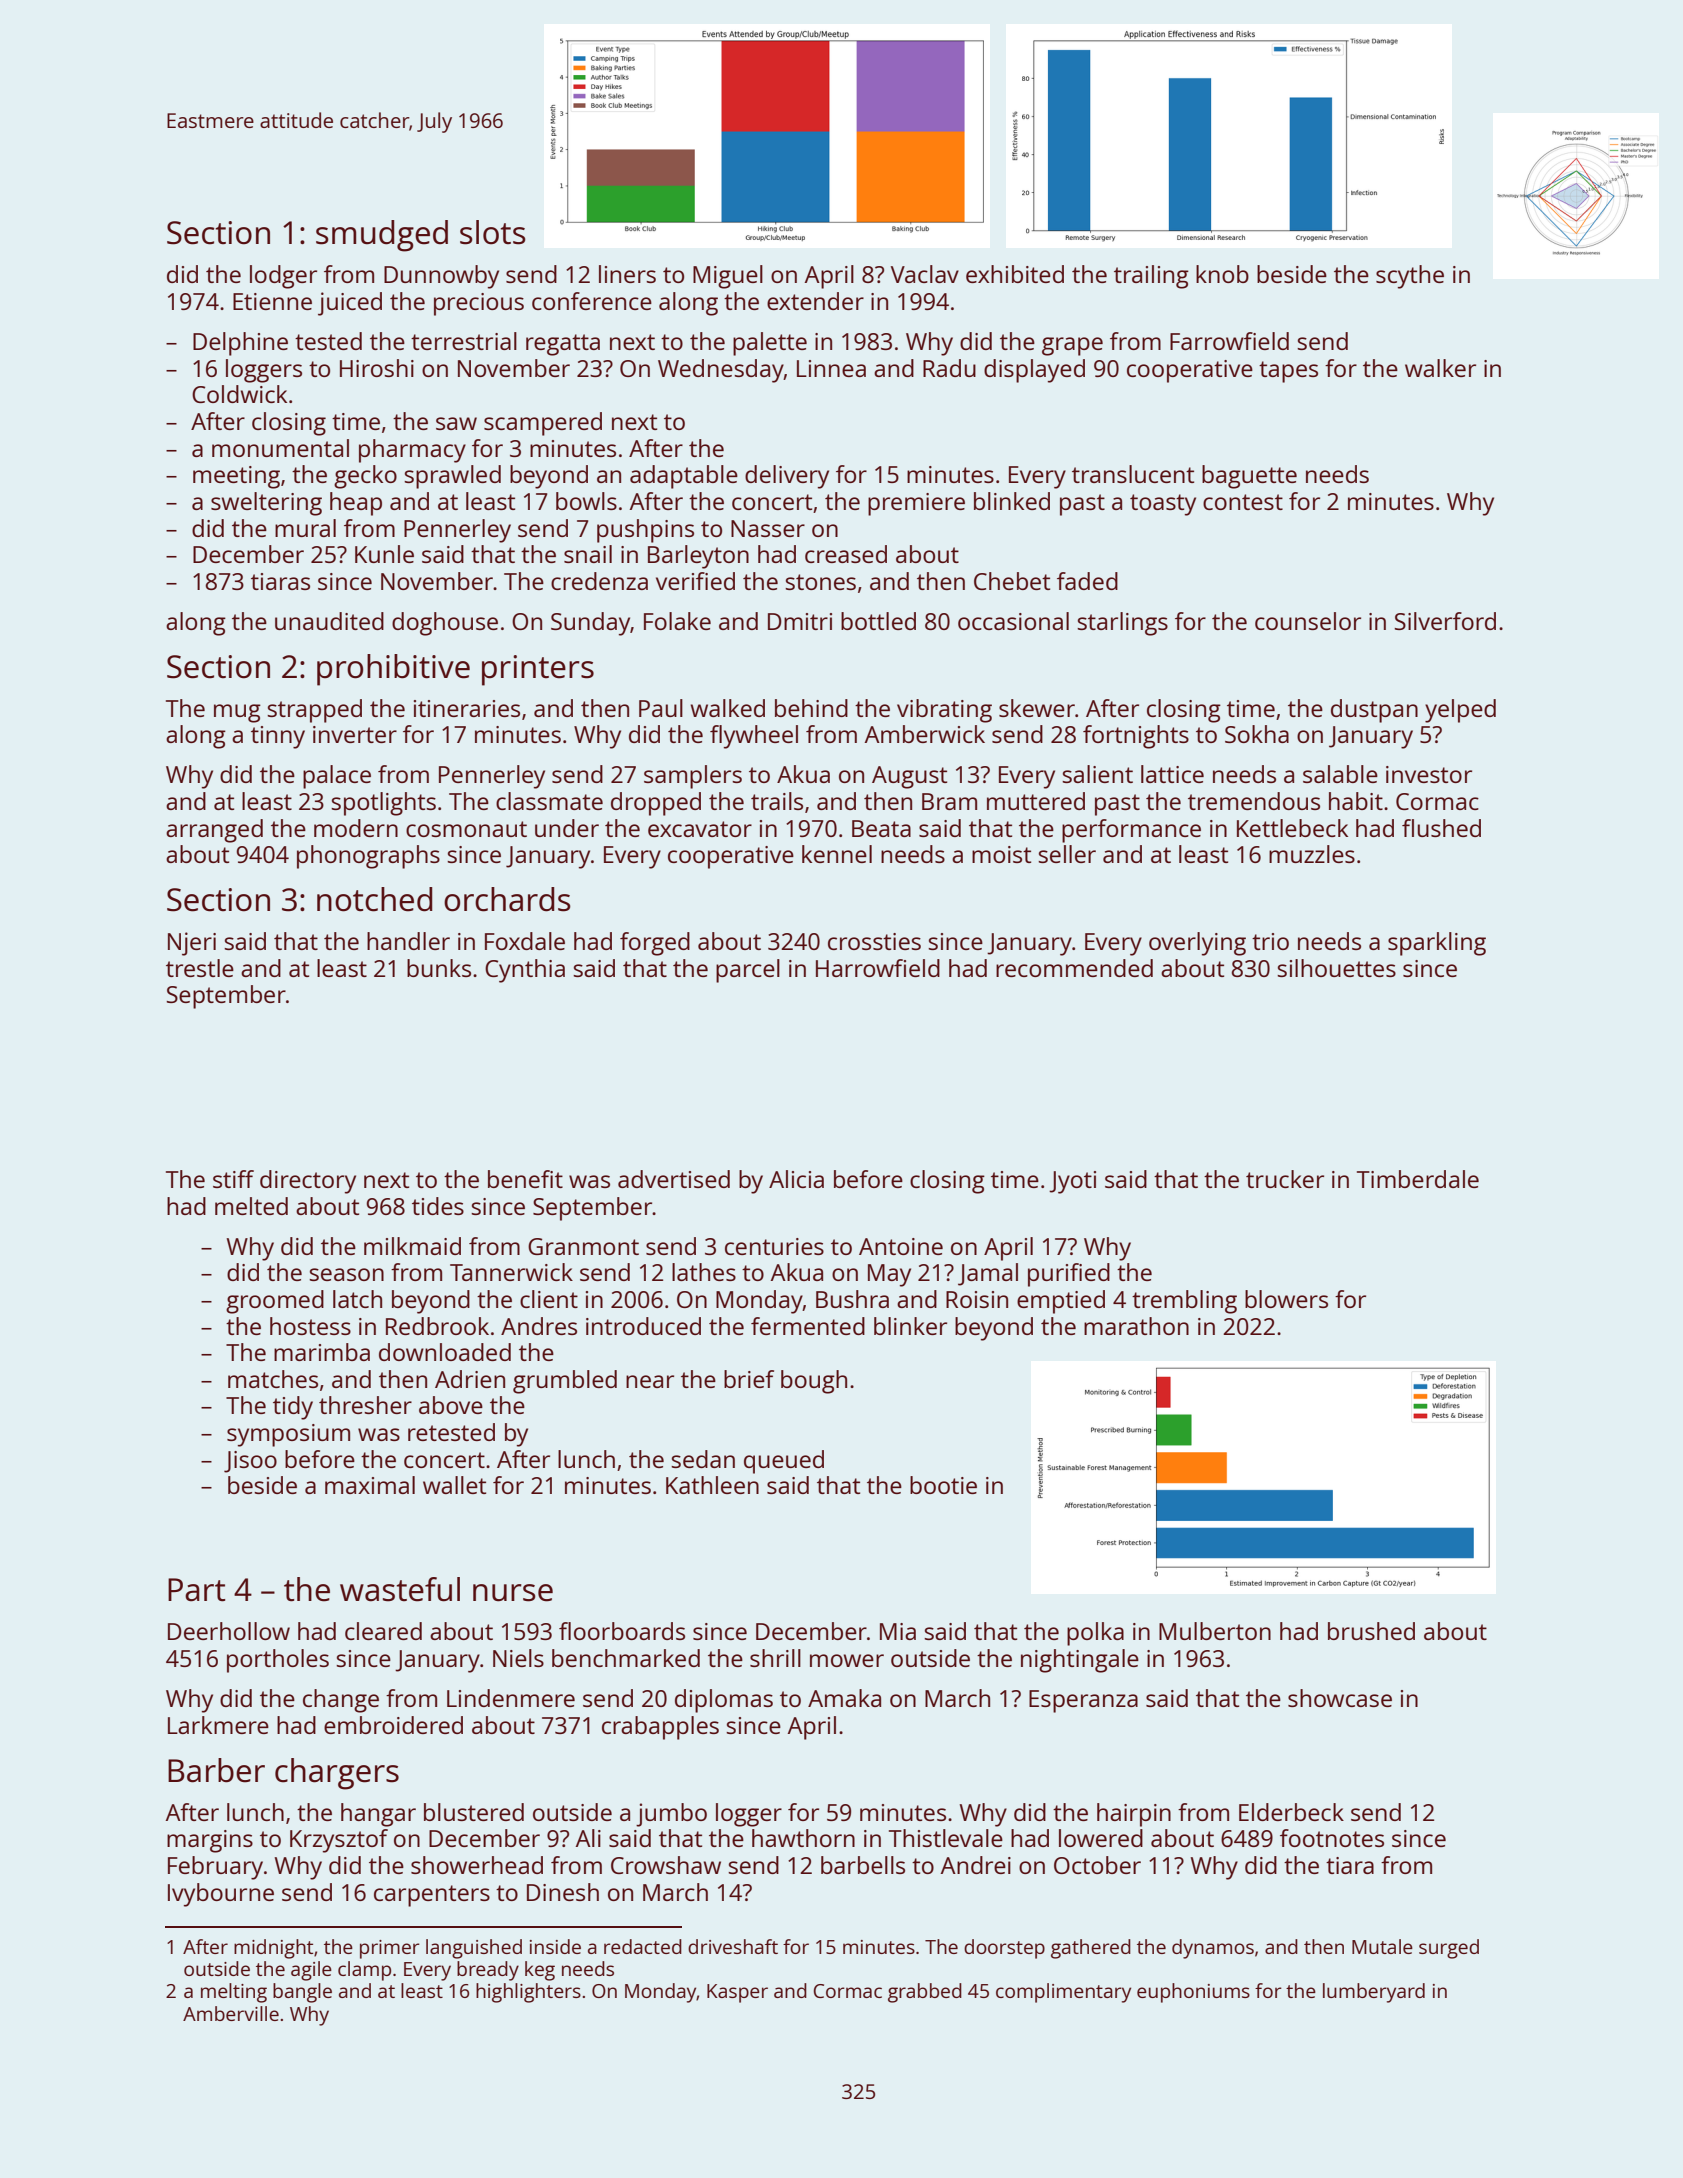  What do you see at coordinates (302, 1993) in the page?
I see `bangle` at bounding box center [302, 1993].
